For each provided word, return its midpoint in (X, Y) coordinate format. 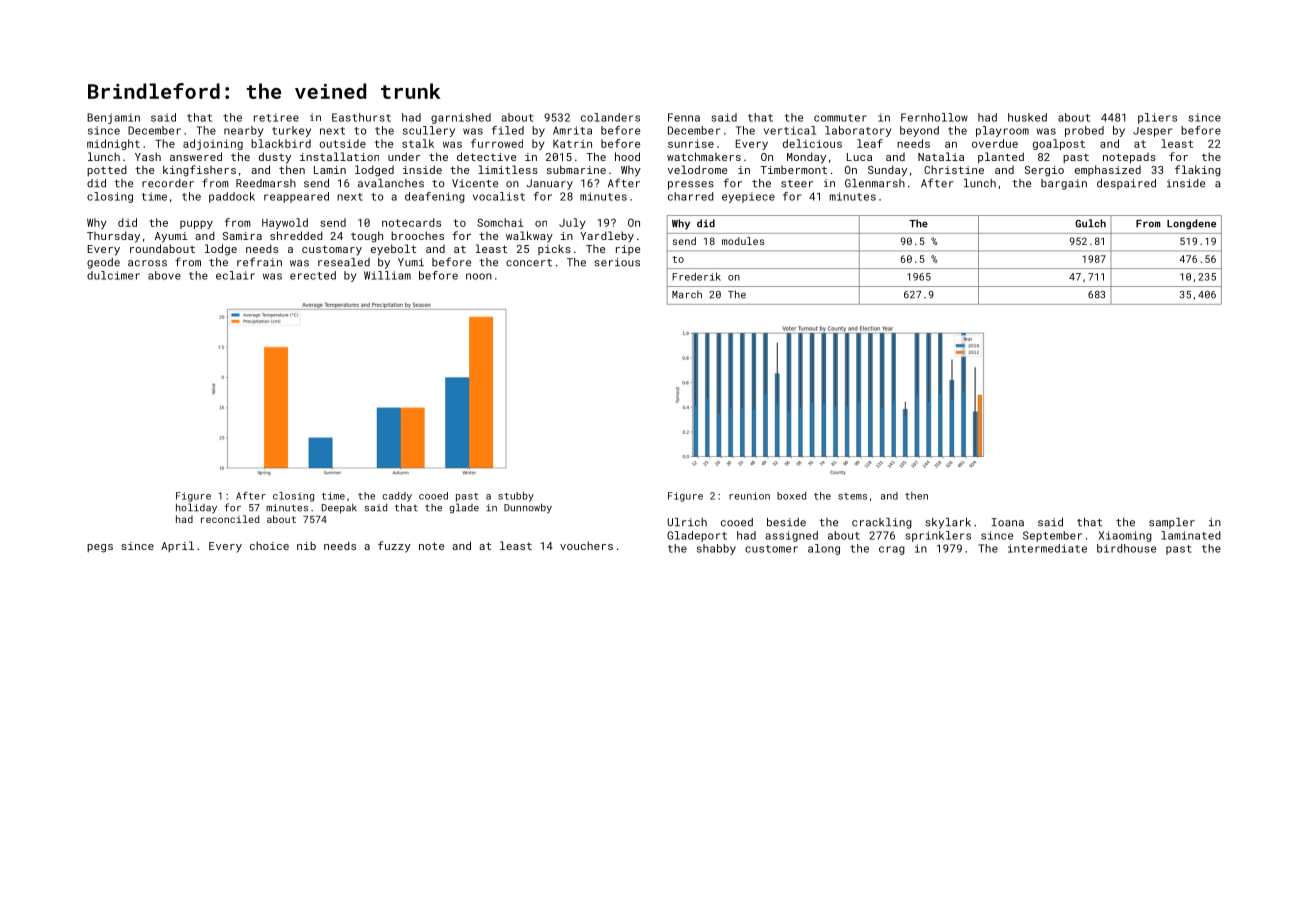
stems (852, 496)
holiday (196, 508)
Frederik (696, 277)
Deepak (339, 509)
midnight (113, 144)
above (164, 275)
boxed (791, 496)
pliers (1157, 118)
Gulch (1090, 223)
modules (743, 241)
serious (617, 262)
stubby (516, 497)
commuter (840, 118)
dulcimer (113, 275)
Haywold (285, 223)
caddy (397, 497)
